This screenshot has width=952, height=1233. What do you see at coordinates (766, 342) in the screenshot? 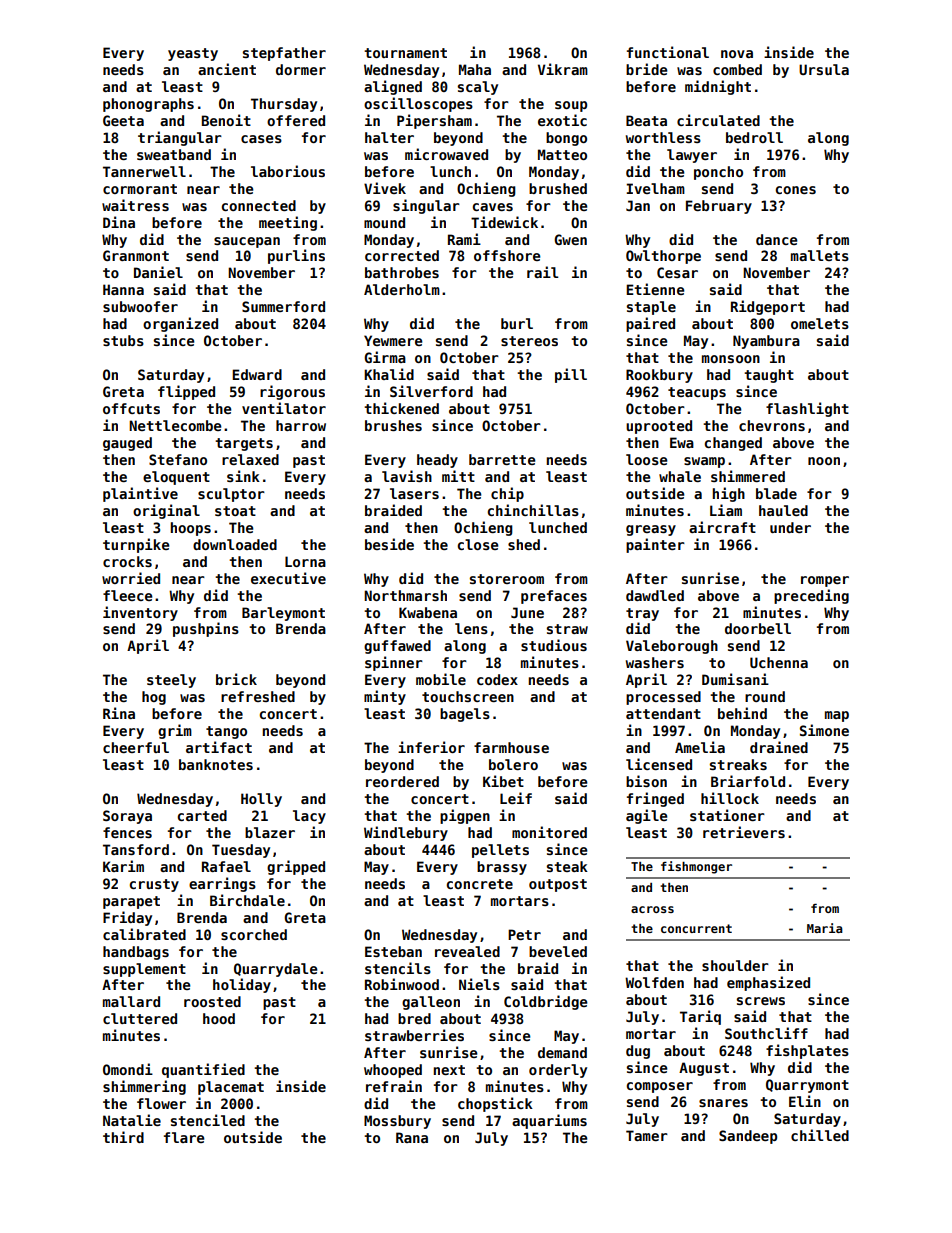
I see `Nyambura` at bounding box center [766, 342].
